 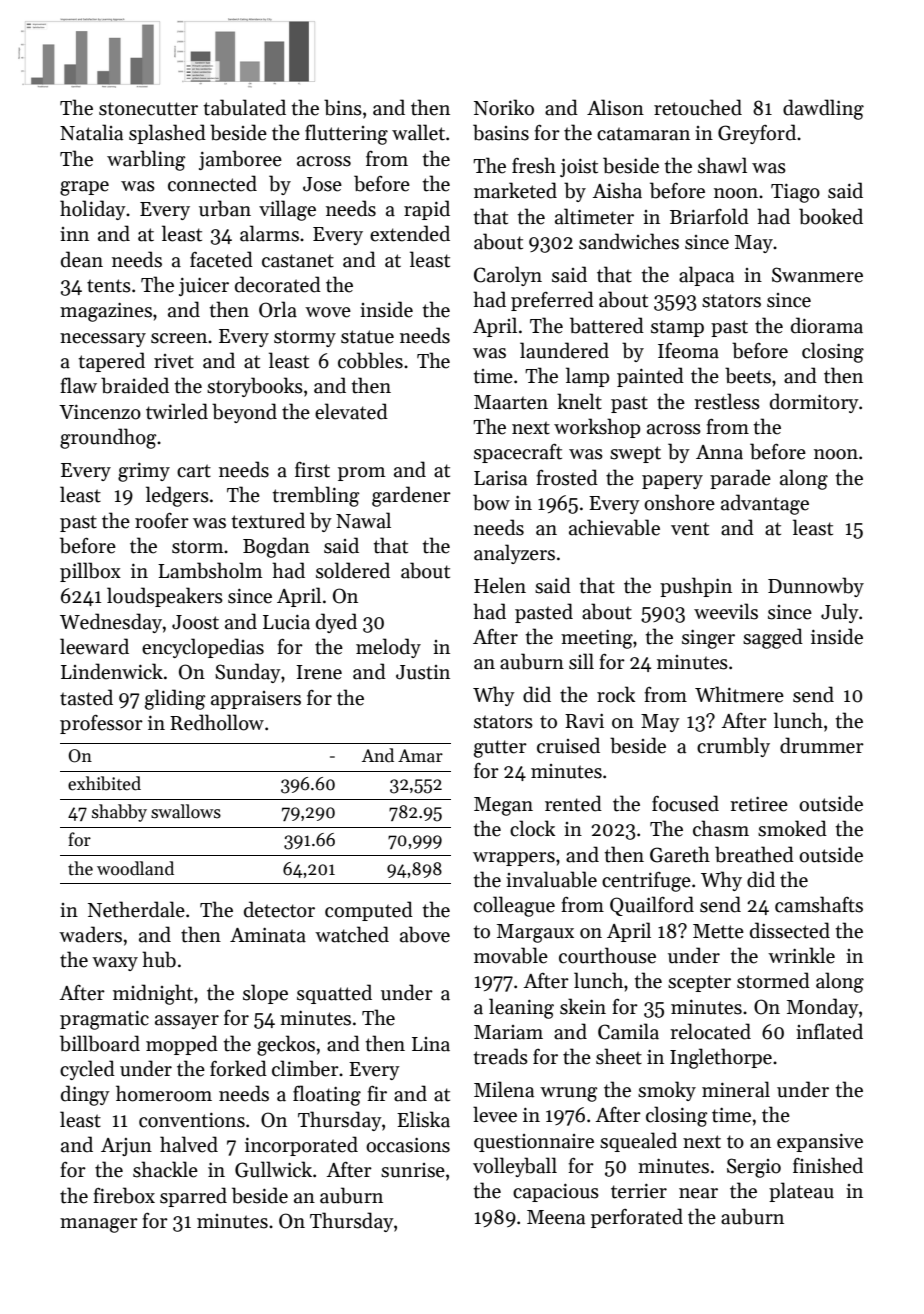 What do you see at coordinates (84, 188) in the document?
I see `grape` at bounding box center [84, 188].
